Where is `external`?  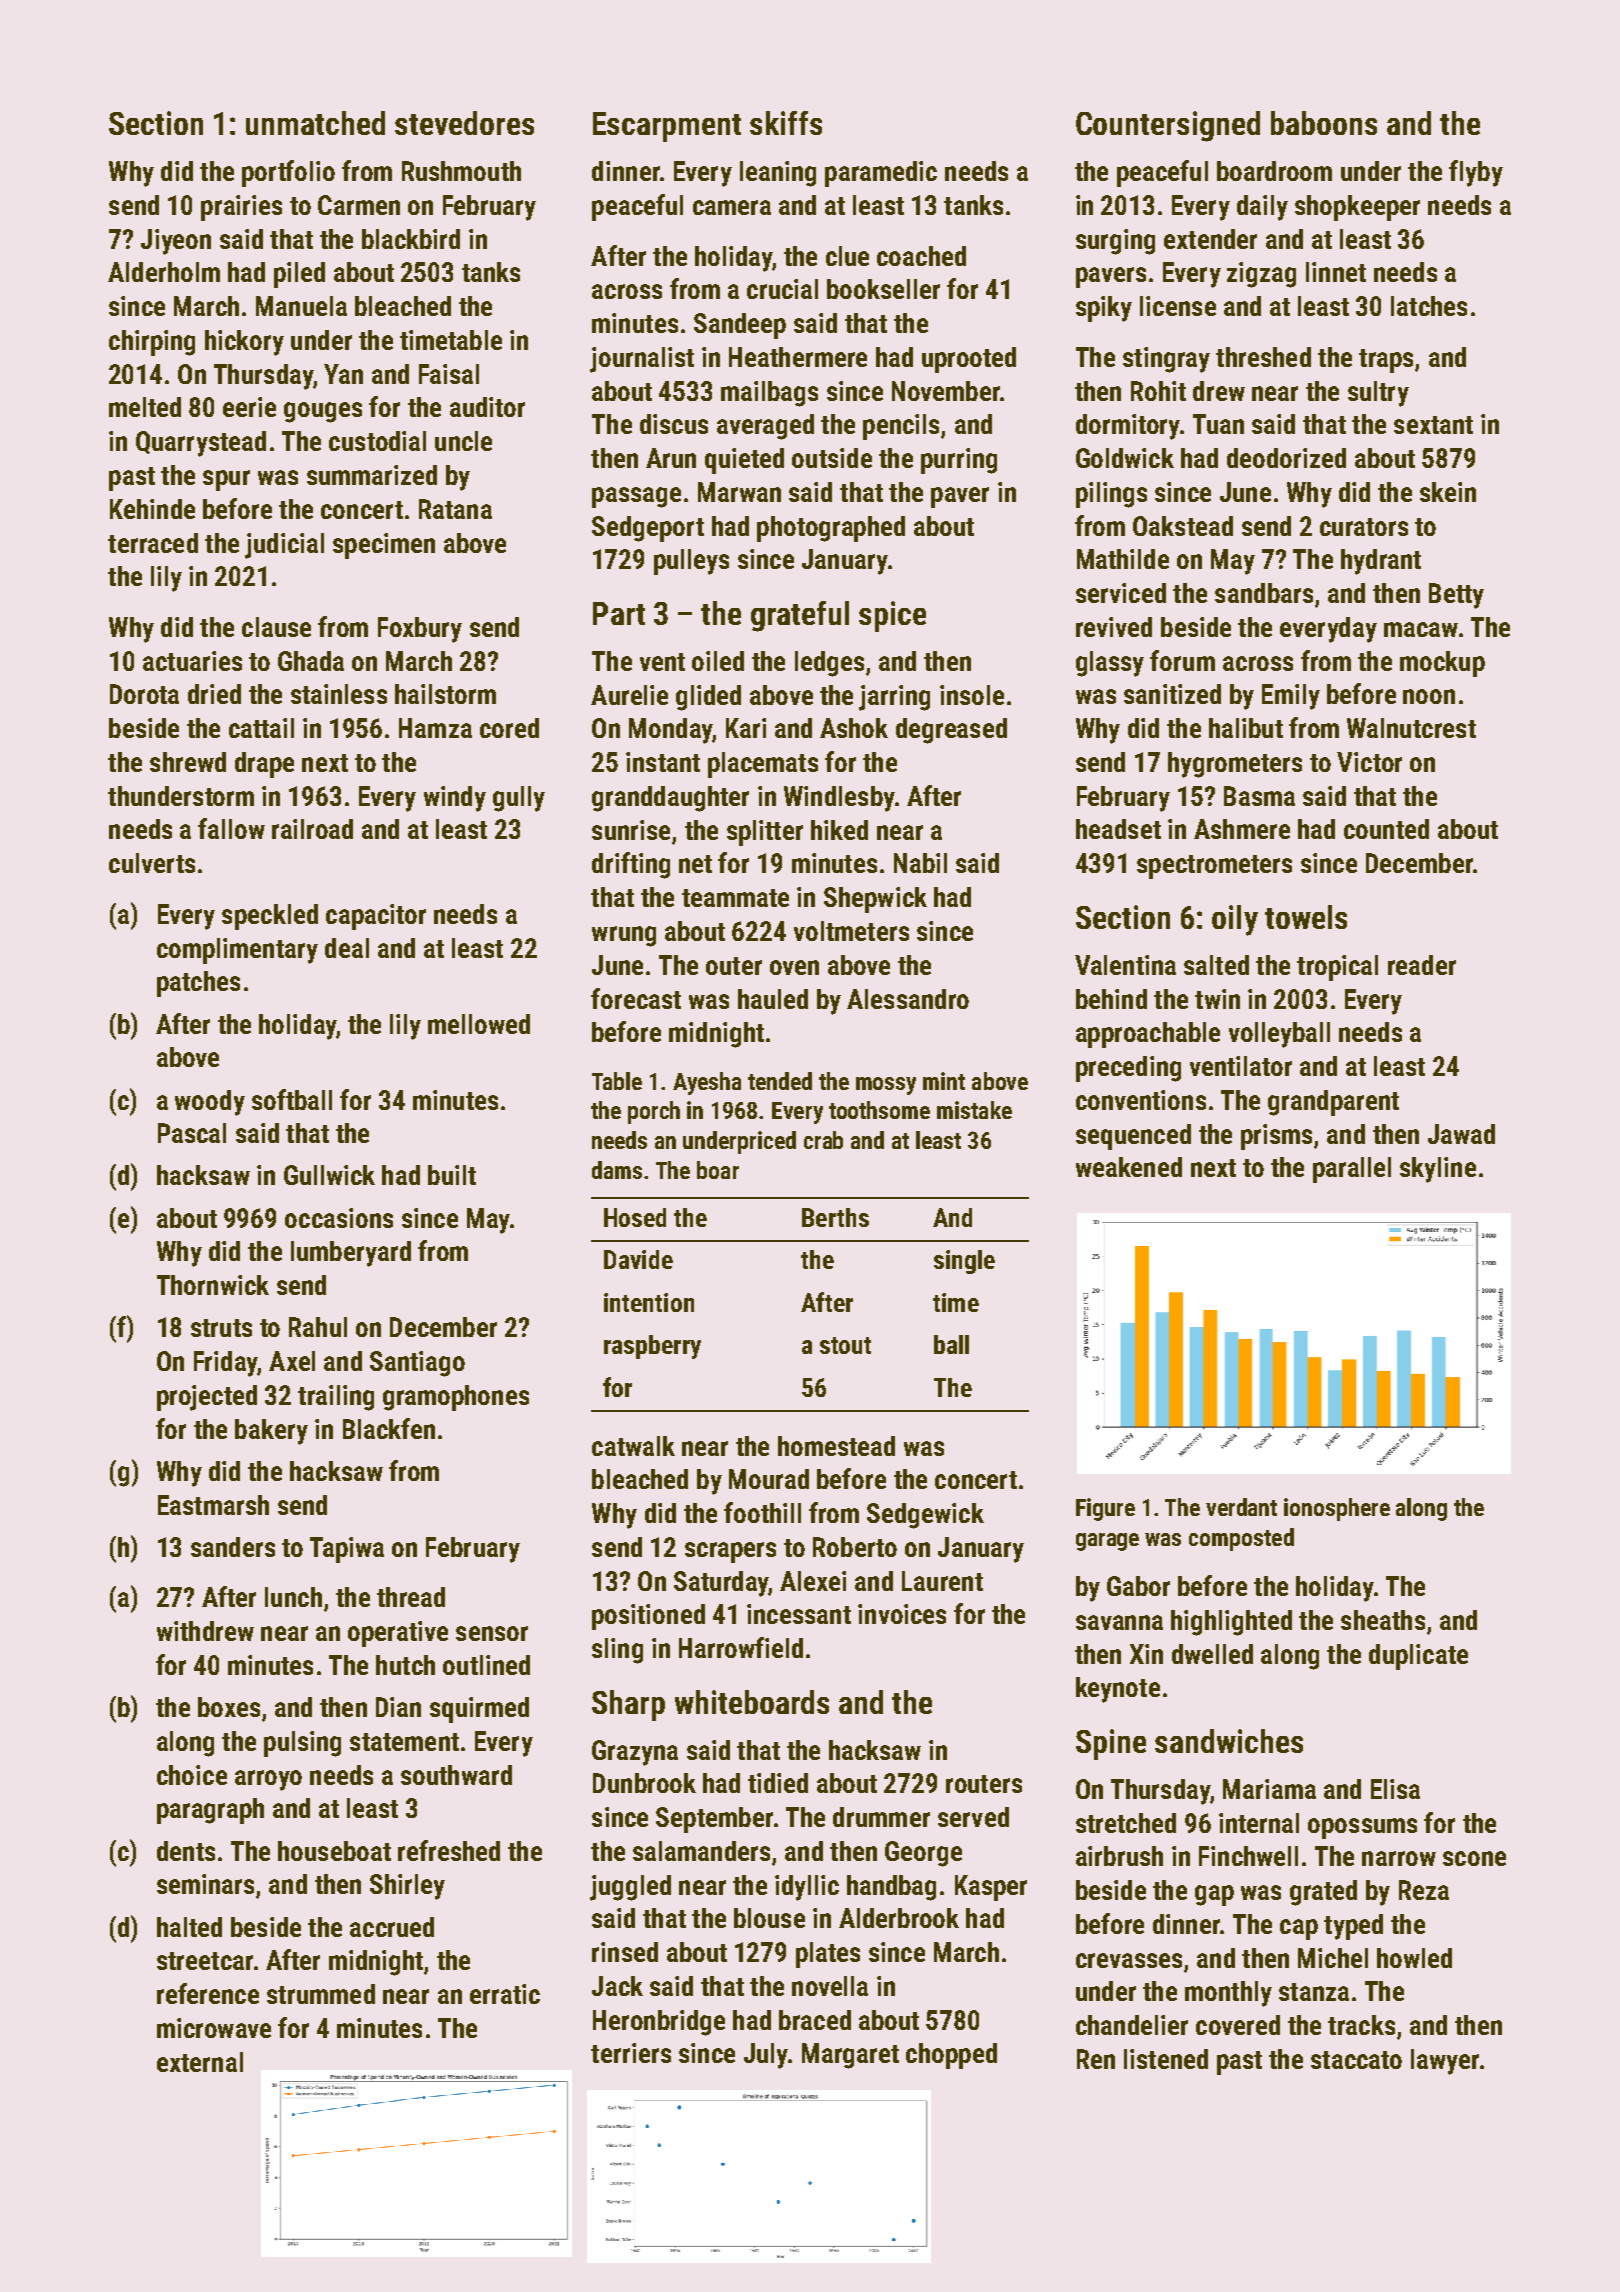
external is located at coordinates (200, 2062).
